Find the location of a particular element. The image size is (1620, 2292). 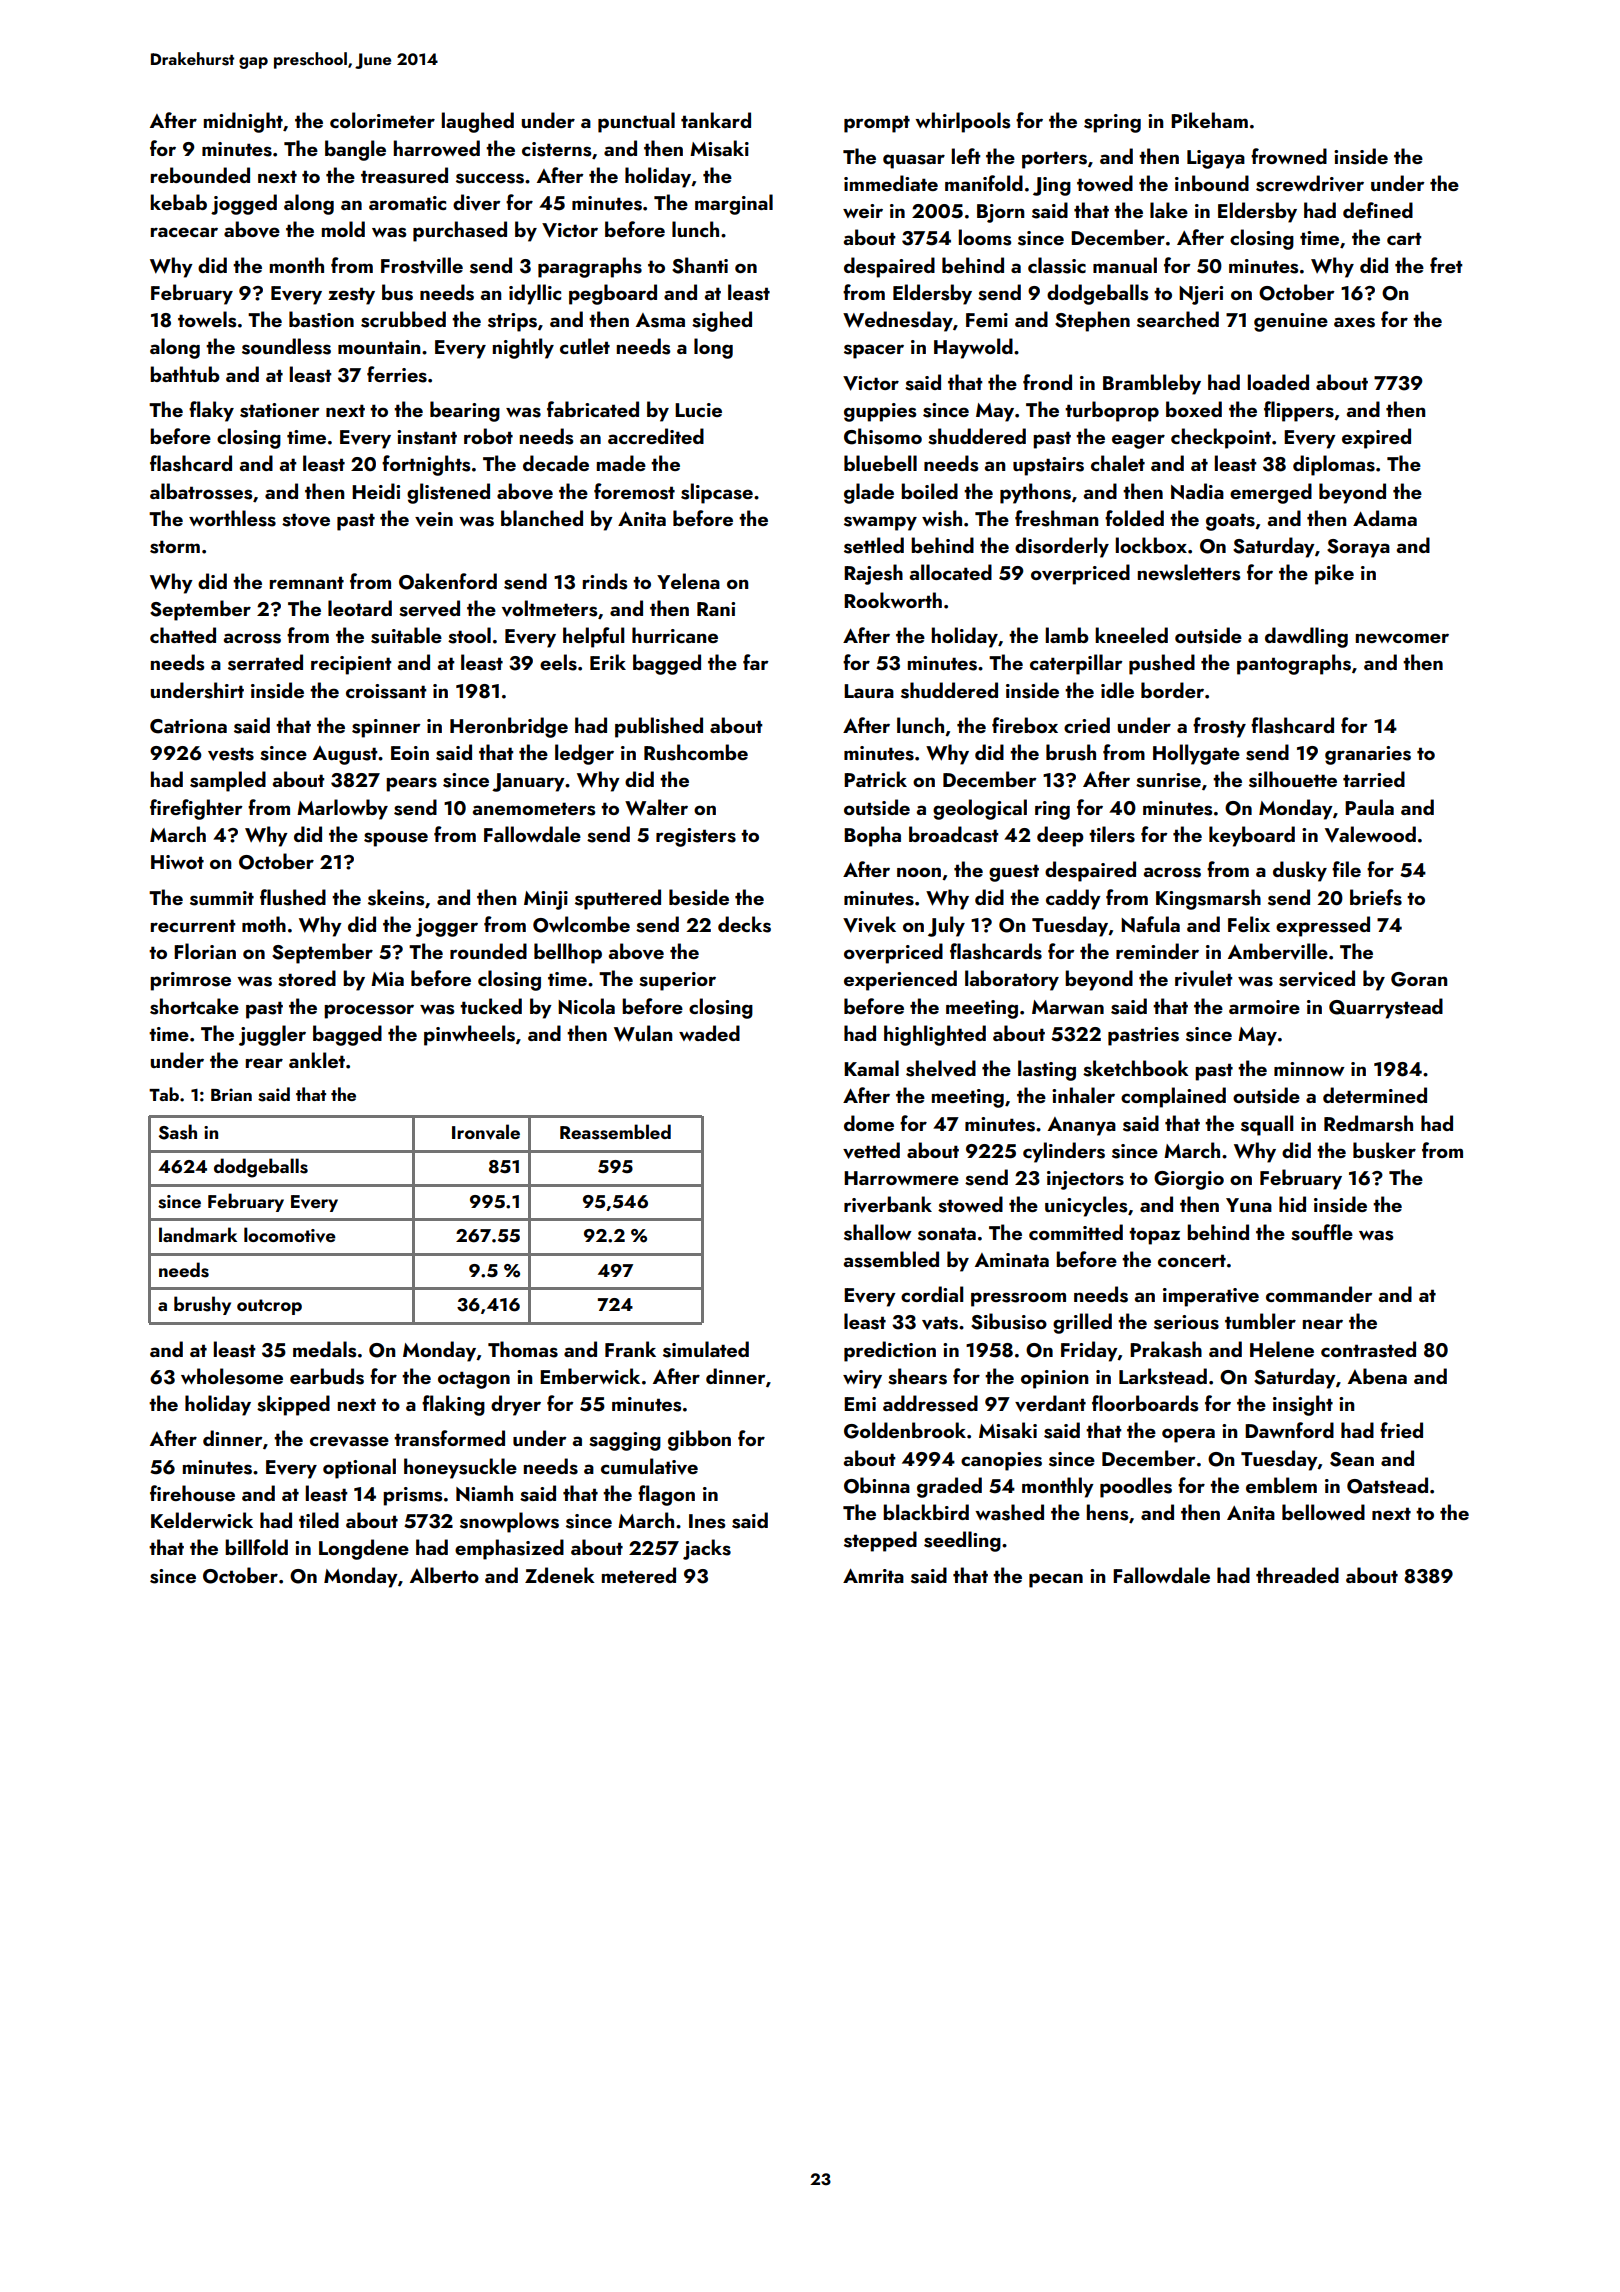

sighed is located at coordinates (722, 321).
